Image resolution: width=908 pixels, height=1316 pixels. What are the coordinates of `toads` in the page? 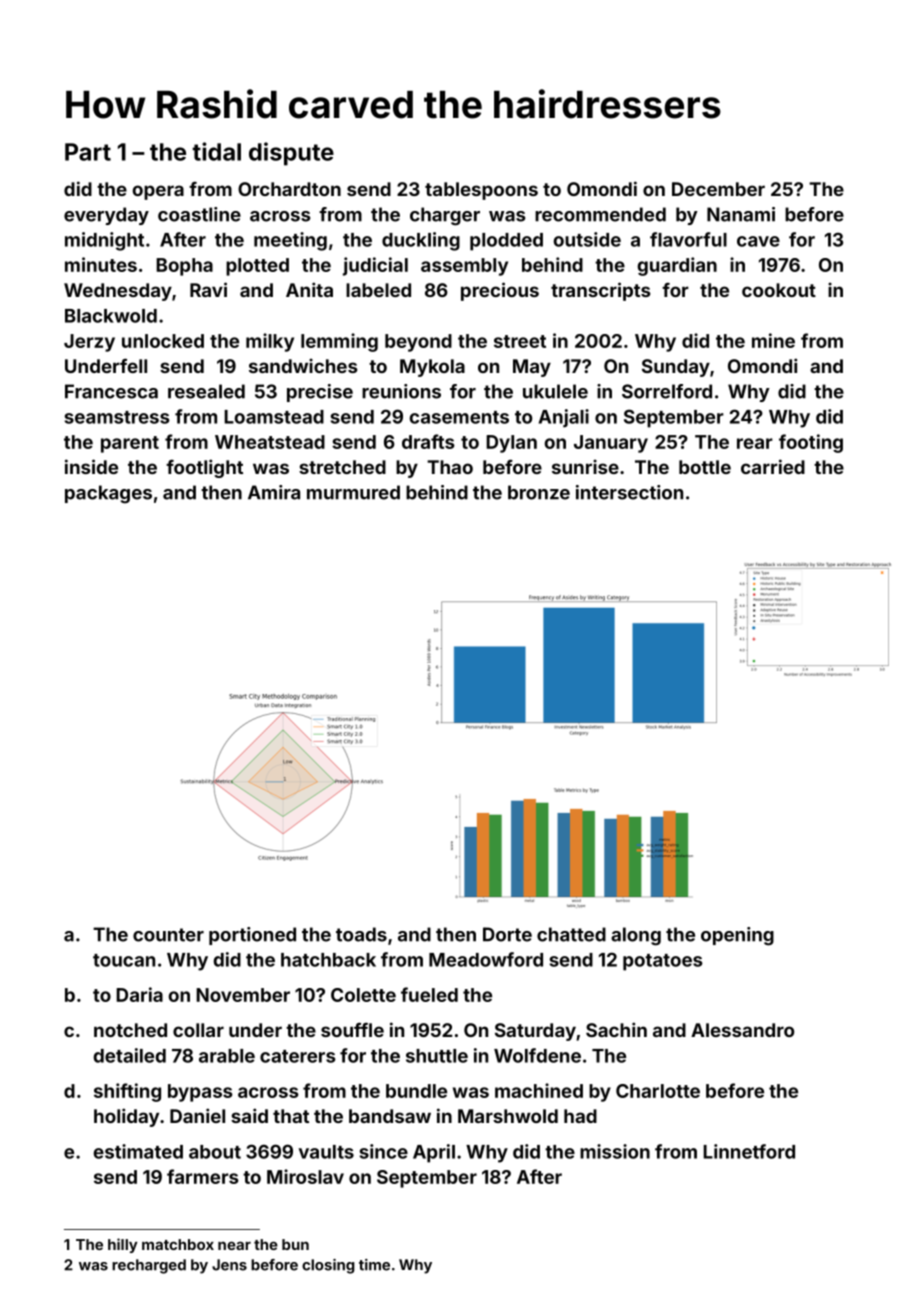 It's located at (361, 934).
